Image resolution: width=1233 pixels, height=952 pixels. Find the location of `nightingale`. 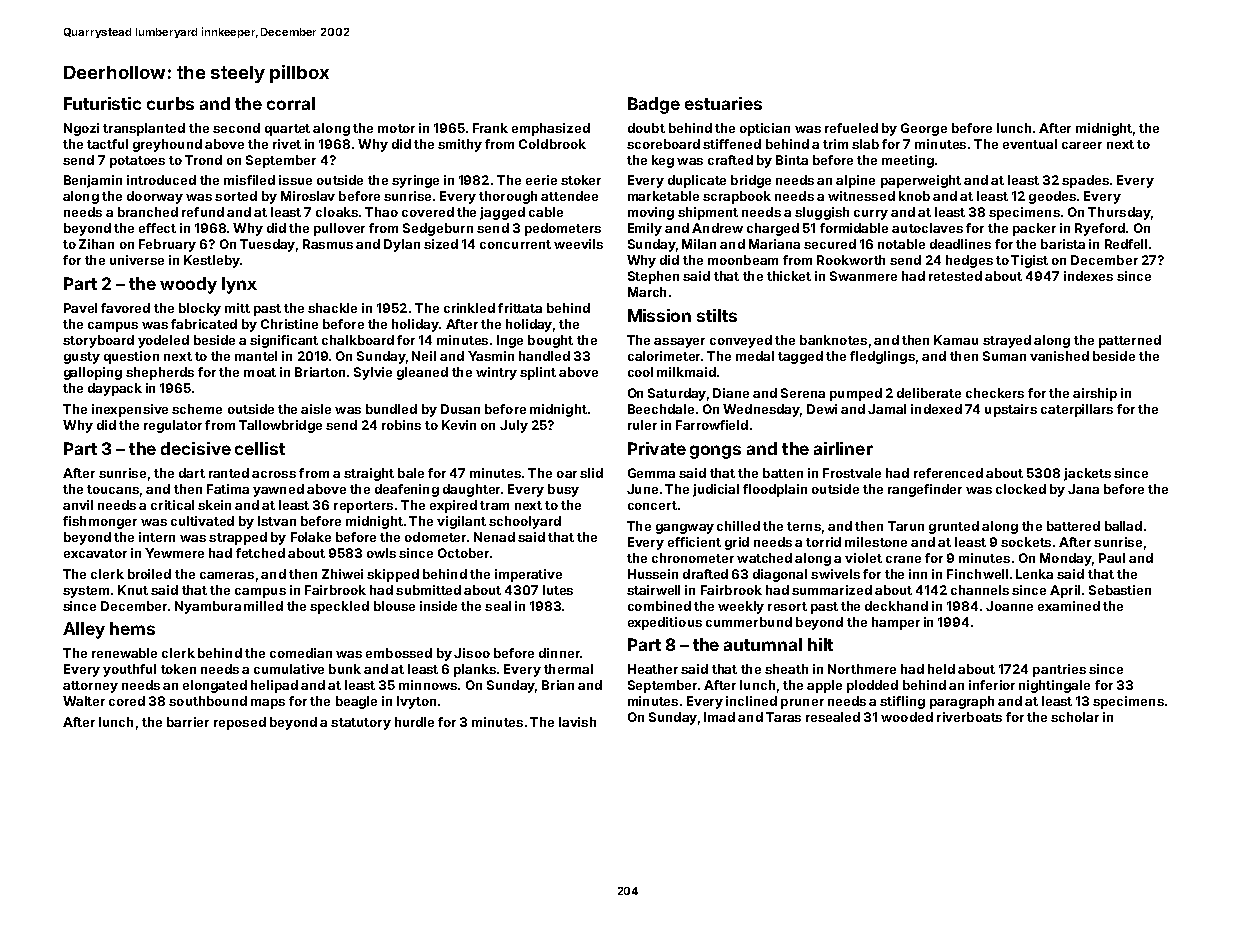

nightingale is located at coordinates (1054, 686).
